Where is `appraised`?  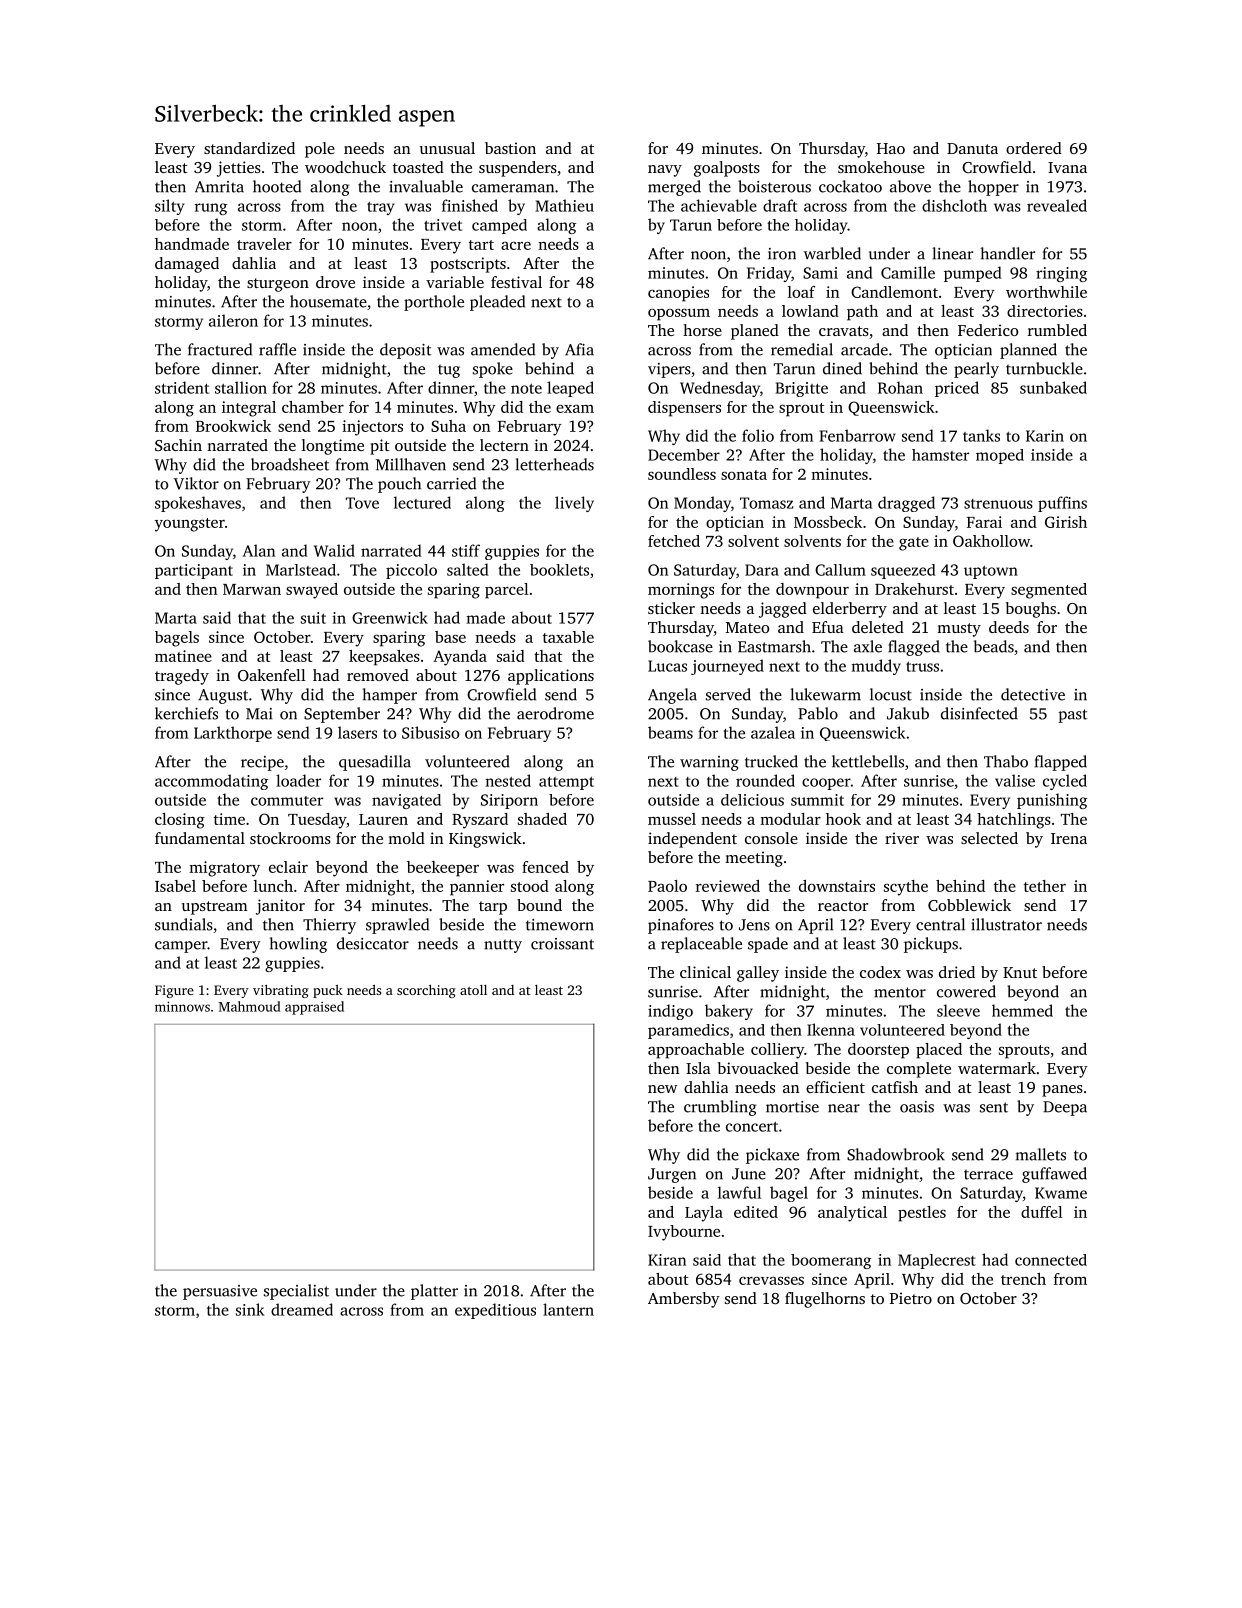 appraised is located at coordinates (314, 1008).
